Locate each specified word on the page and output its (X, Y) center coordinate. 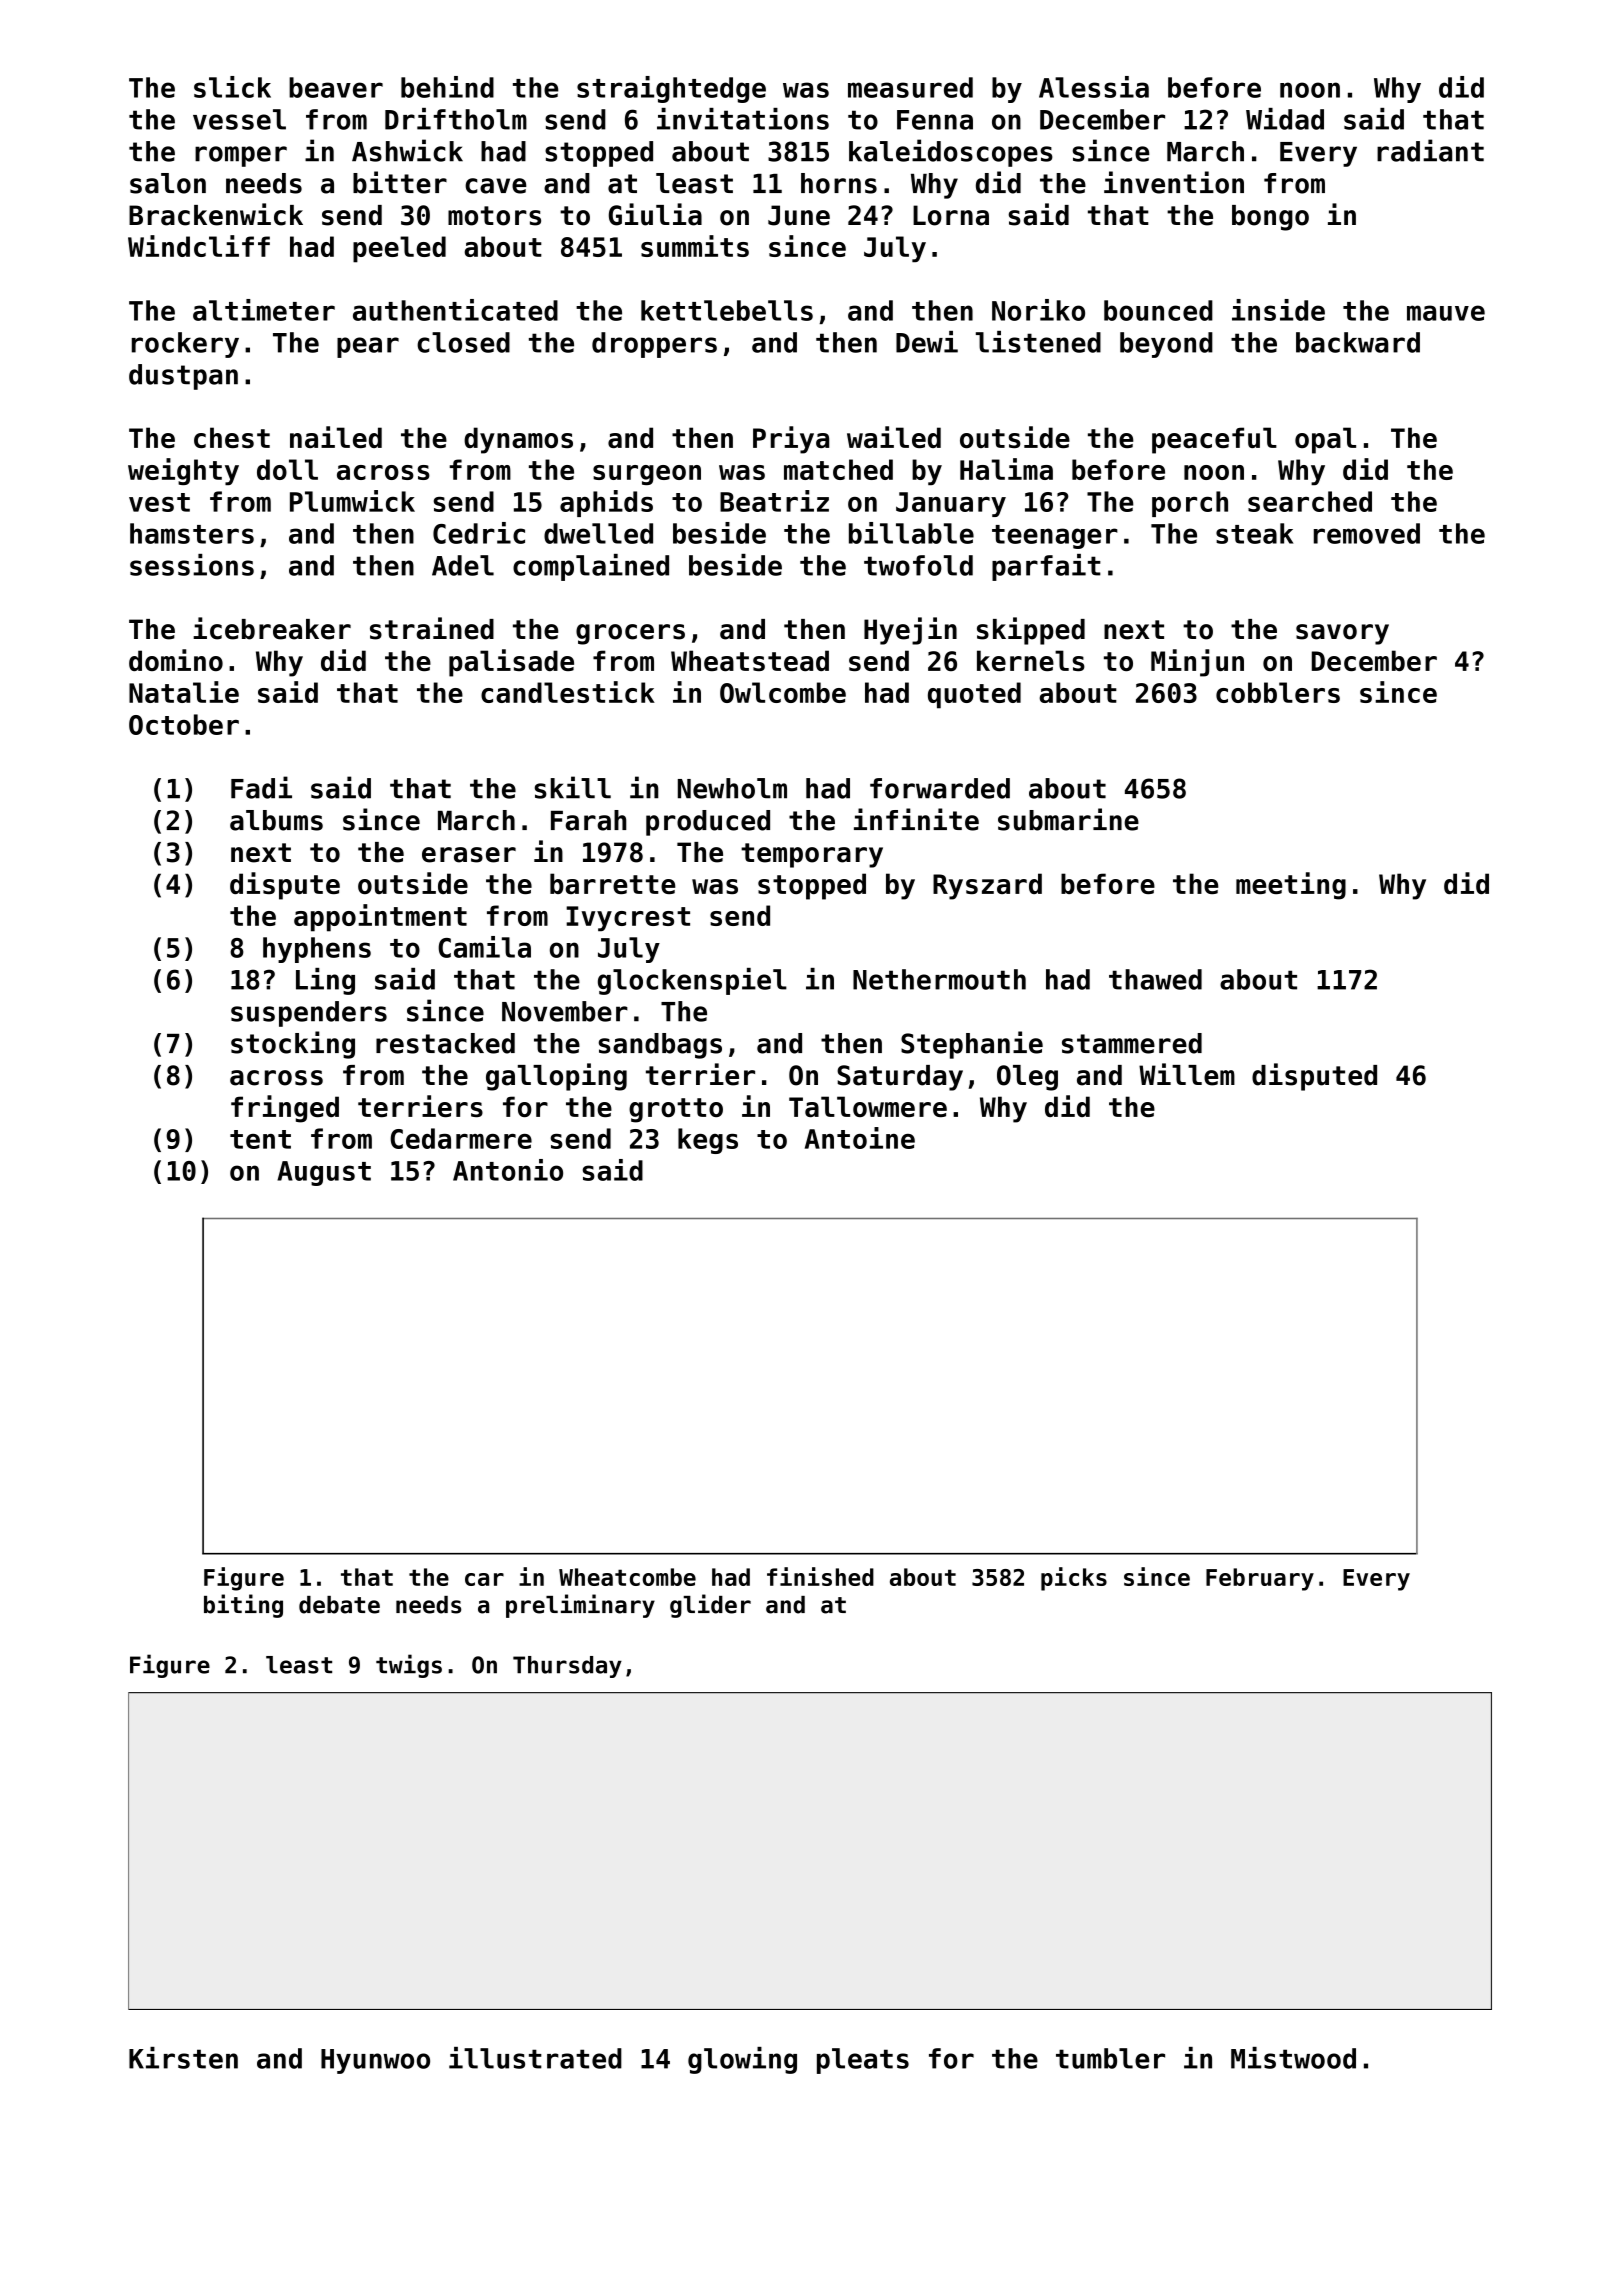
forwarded (940, 788)
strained (432, 628)
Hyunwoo (375, 2061)
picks (1074, 1579)
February (1260, 1579)
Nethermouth (939, 979)
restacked (445, 1043)
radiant (1430, 150)
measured (910, 87)
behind (447, 87)
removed (1367, 533)
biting (243, 1606)
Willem (1187, 1074)
